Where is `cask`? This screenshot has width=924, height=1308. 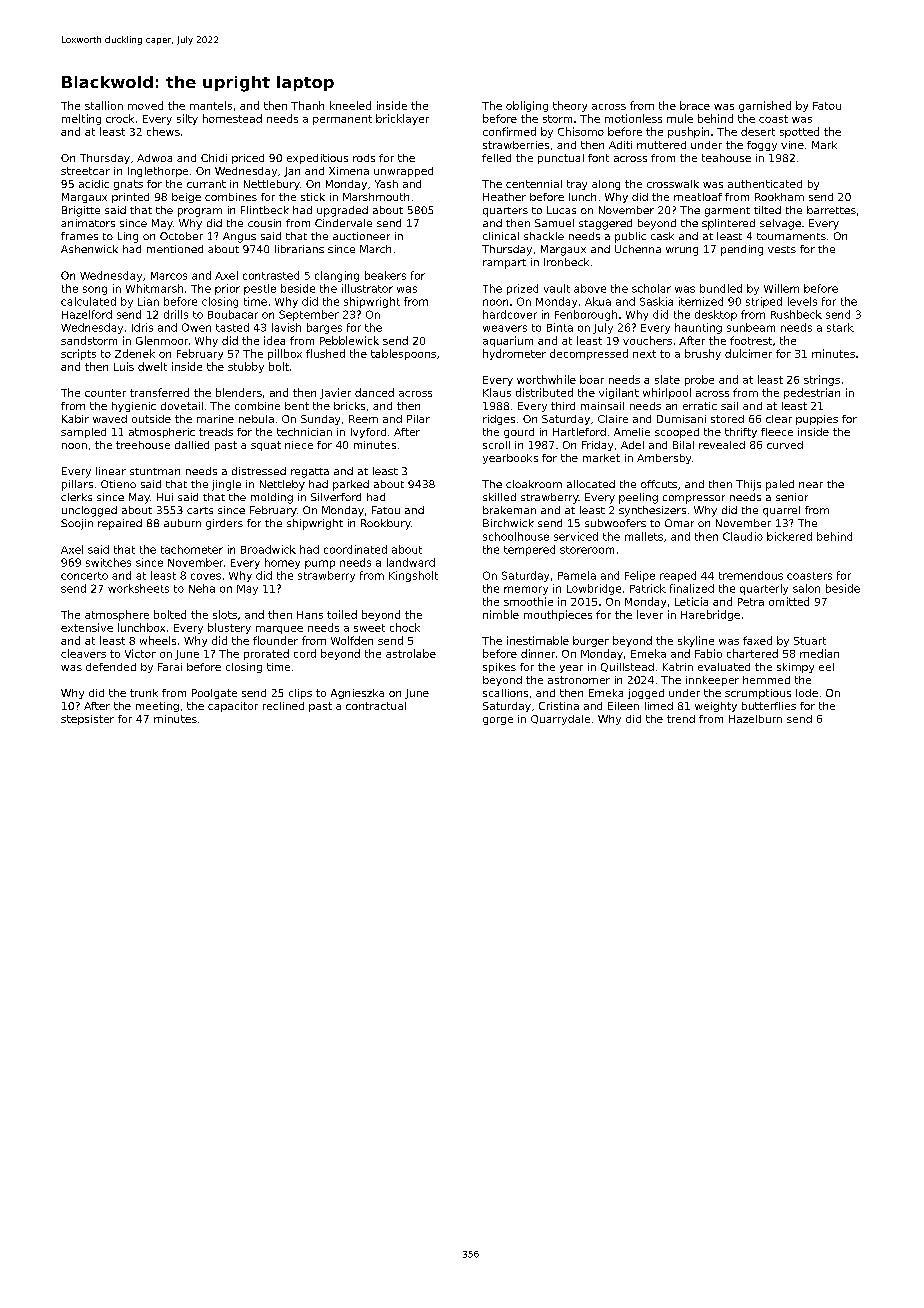
cask is located at coordinates (662, 236).
